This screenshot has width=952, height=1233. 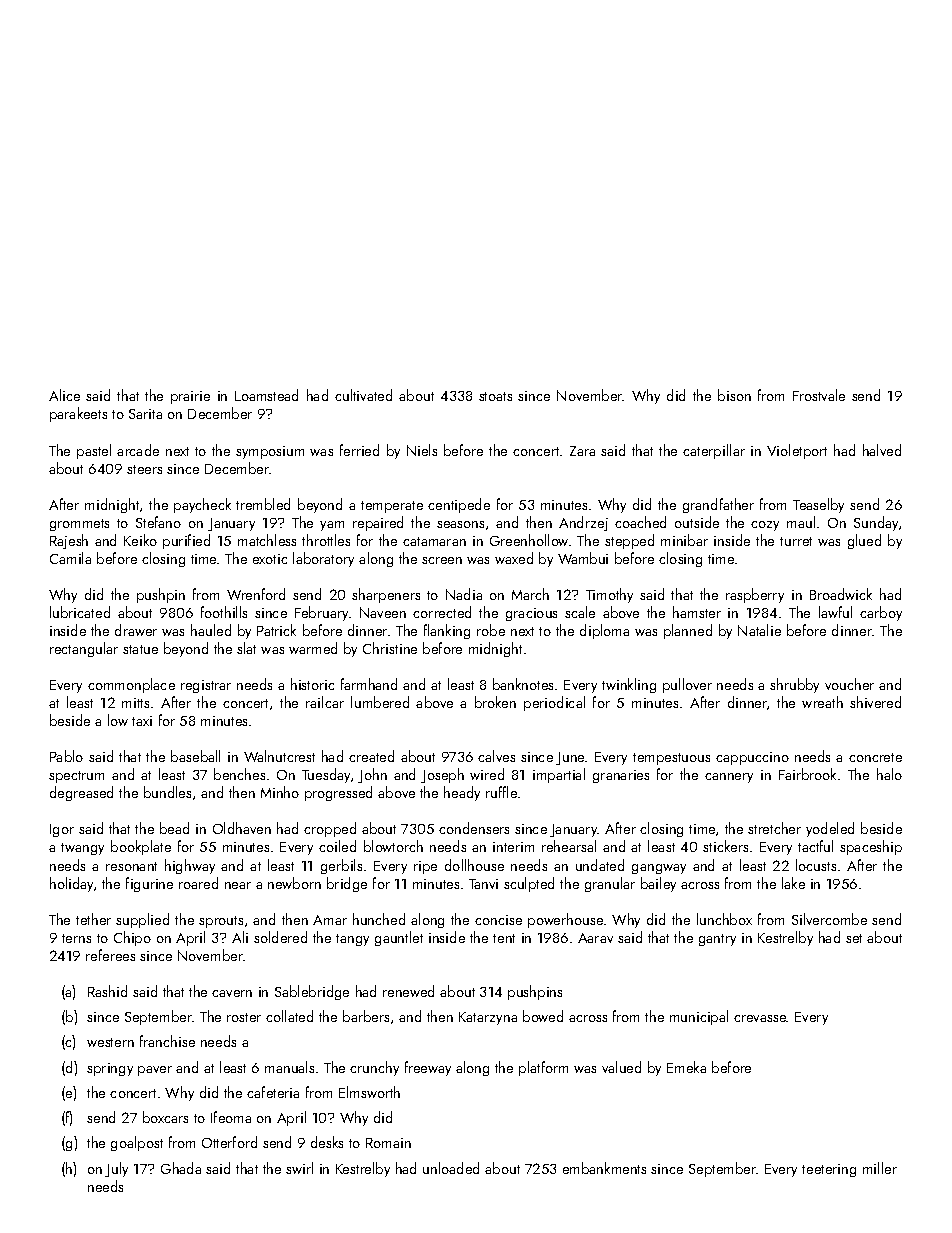 What do you see at coordinates (523, 684) in the screenshot?
I see `banknotes` at bounding box center [523, 684].
